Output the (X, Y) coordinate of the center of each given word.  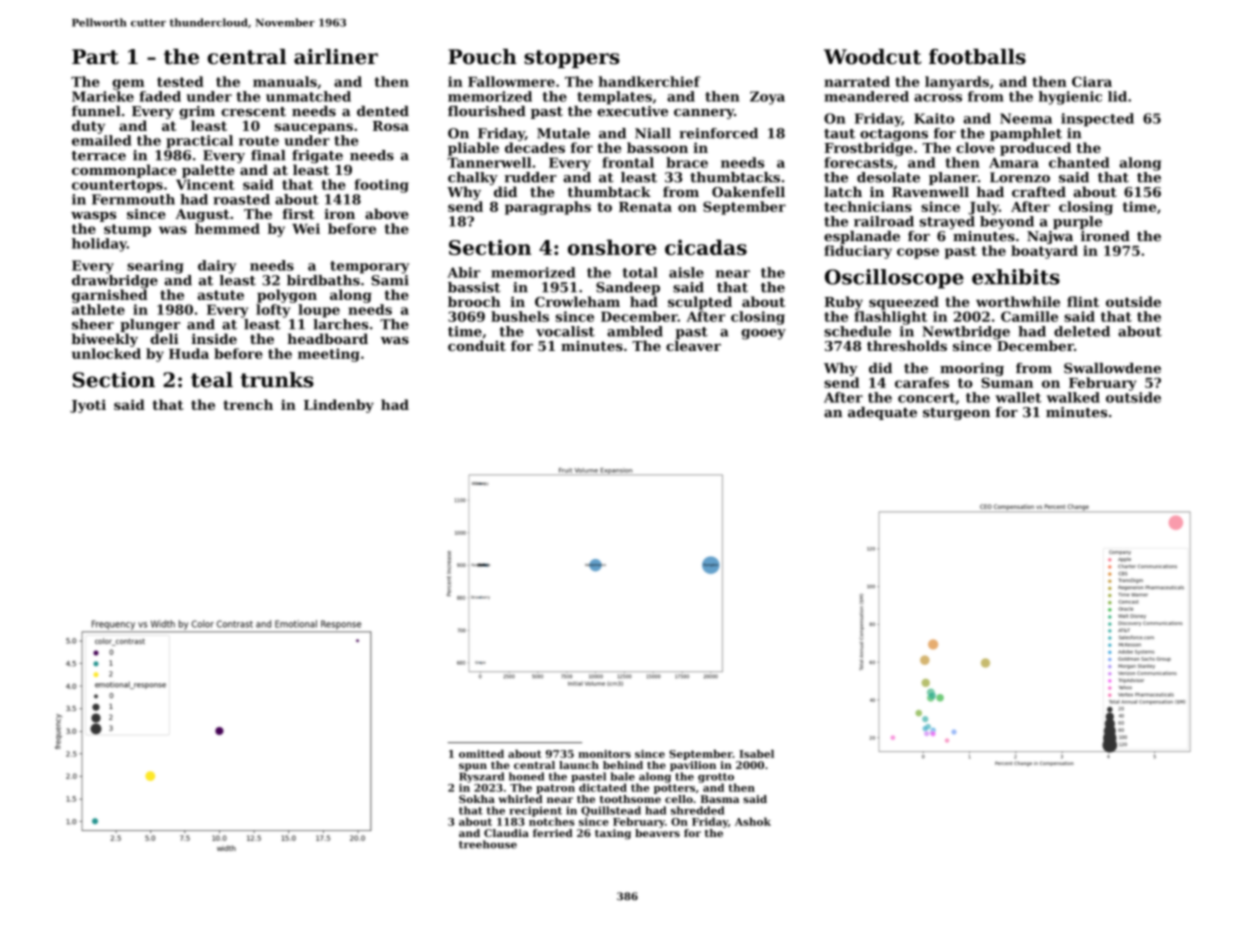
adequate (882, 413)
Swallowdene (1112, 368)
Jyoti (88, 406)
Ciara (1092, 81)
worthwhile (1018, 301)
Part (95, 57)
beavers (657, 833)
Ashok (753, 821)
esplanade (862, 237)
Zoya (767, 98)
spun (473, 767)
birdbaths (323, 280)
